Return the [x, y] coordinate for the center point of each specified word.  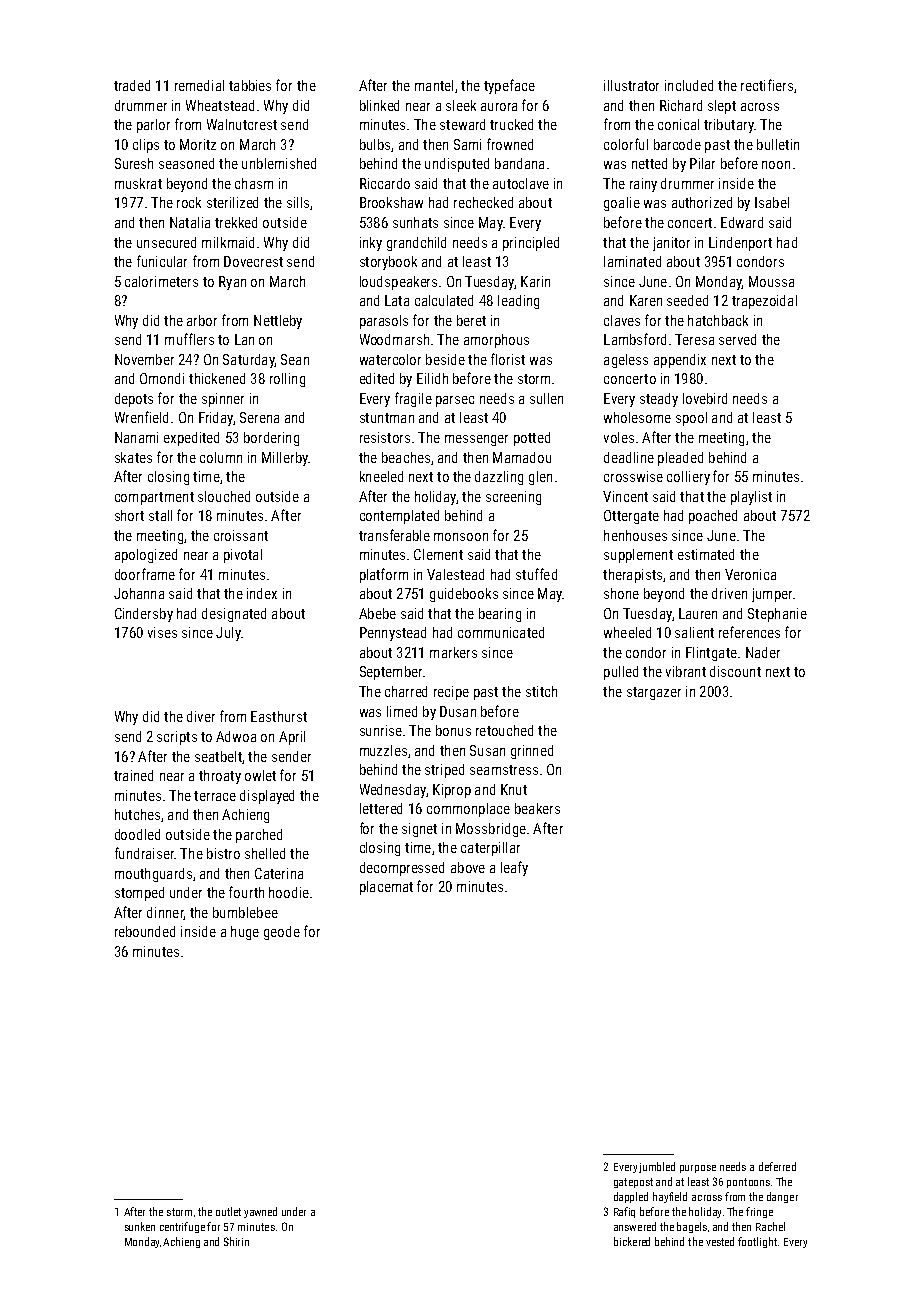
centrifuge [182, 1227]
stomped [139, 894]
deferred [777, 1166]
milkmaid [228, 242]
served [737, 339]
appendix [680, 361]
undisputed [457, 165]
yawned [260, 1212]
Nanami [136, 437]
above [468, 867]
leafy [514, 868]
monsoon [461, 537]
